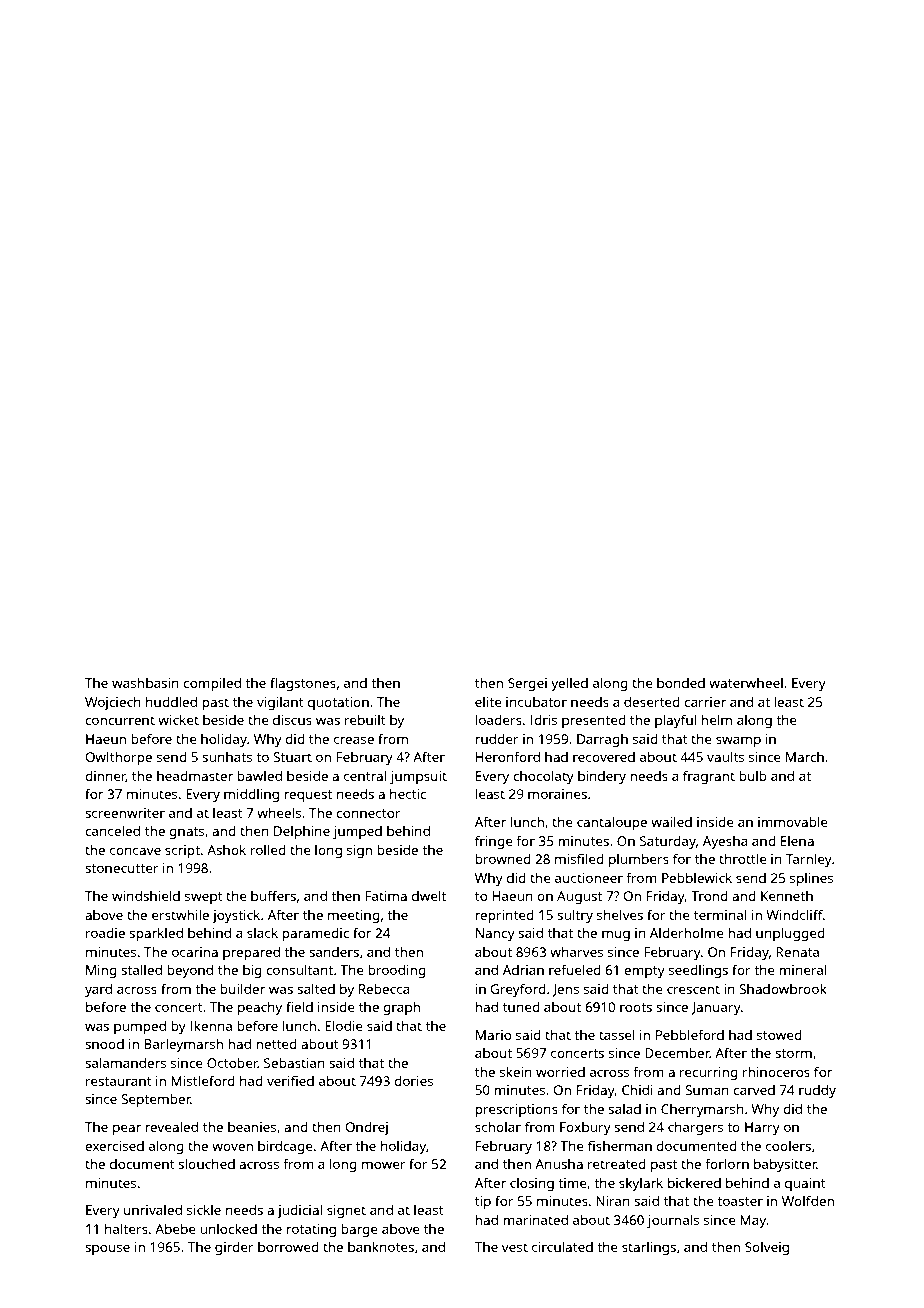 Image resolution: width=924 pixels, height=1308 pixels. I want to click on beanies, so click(252, 1127).
